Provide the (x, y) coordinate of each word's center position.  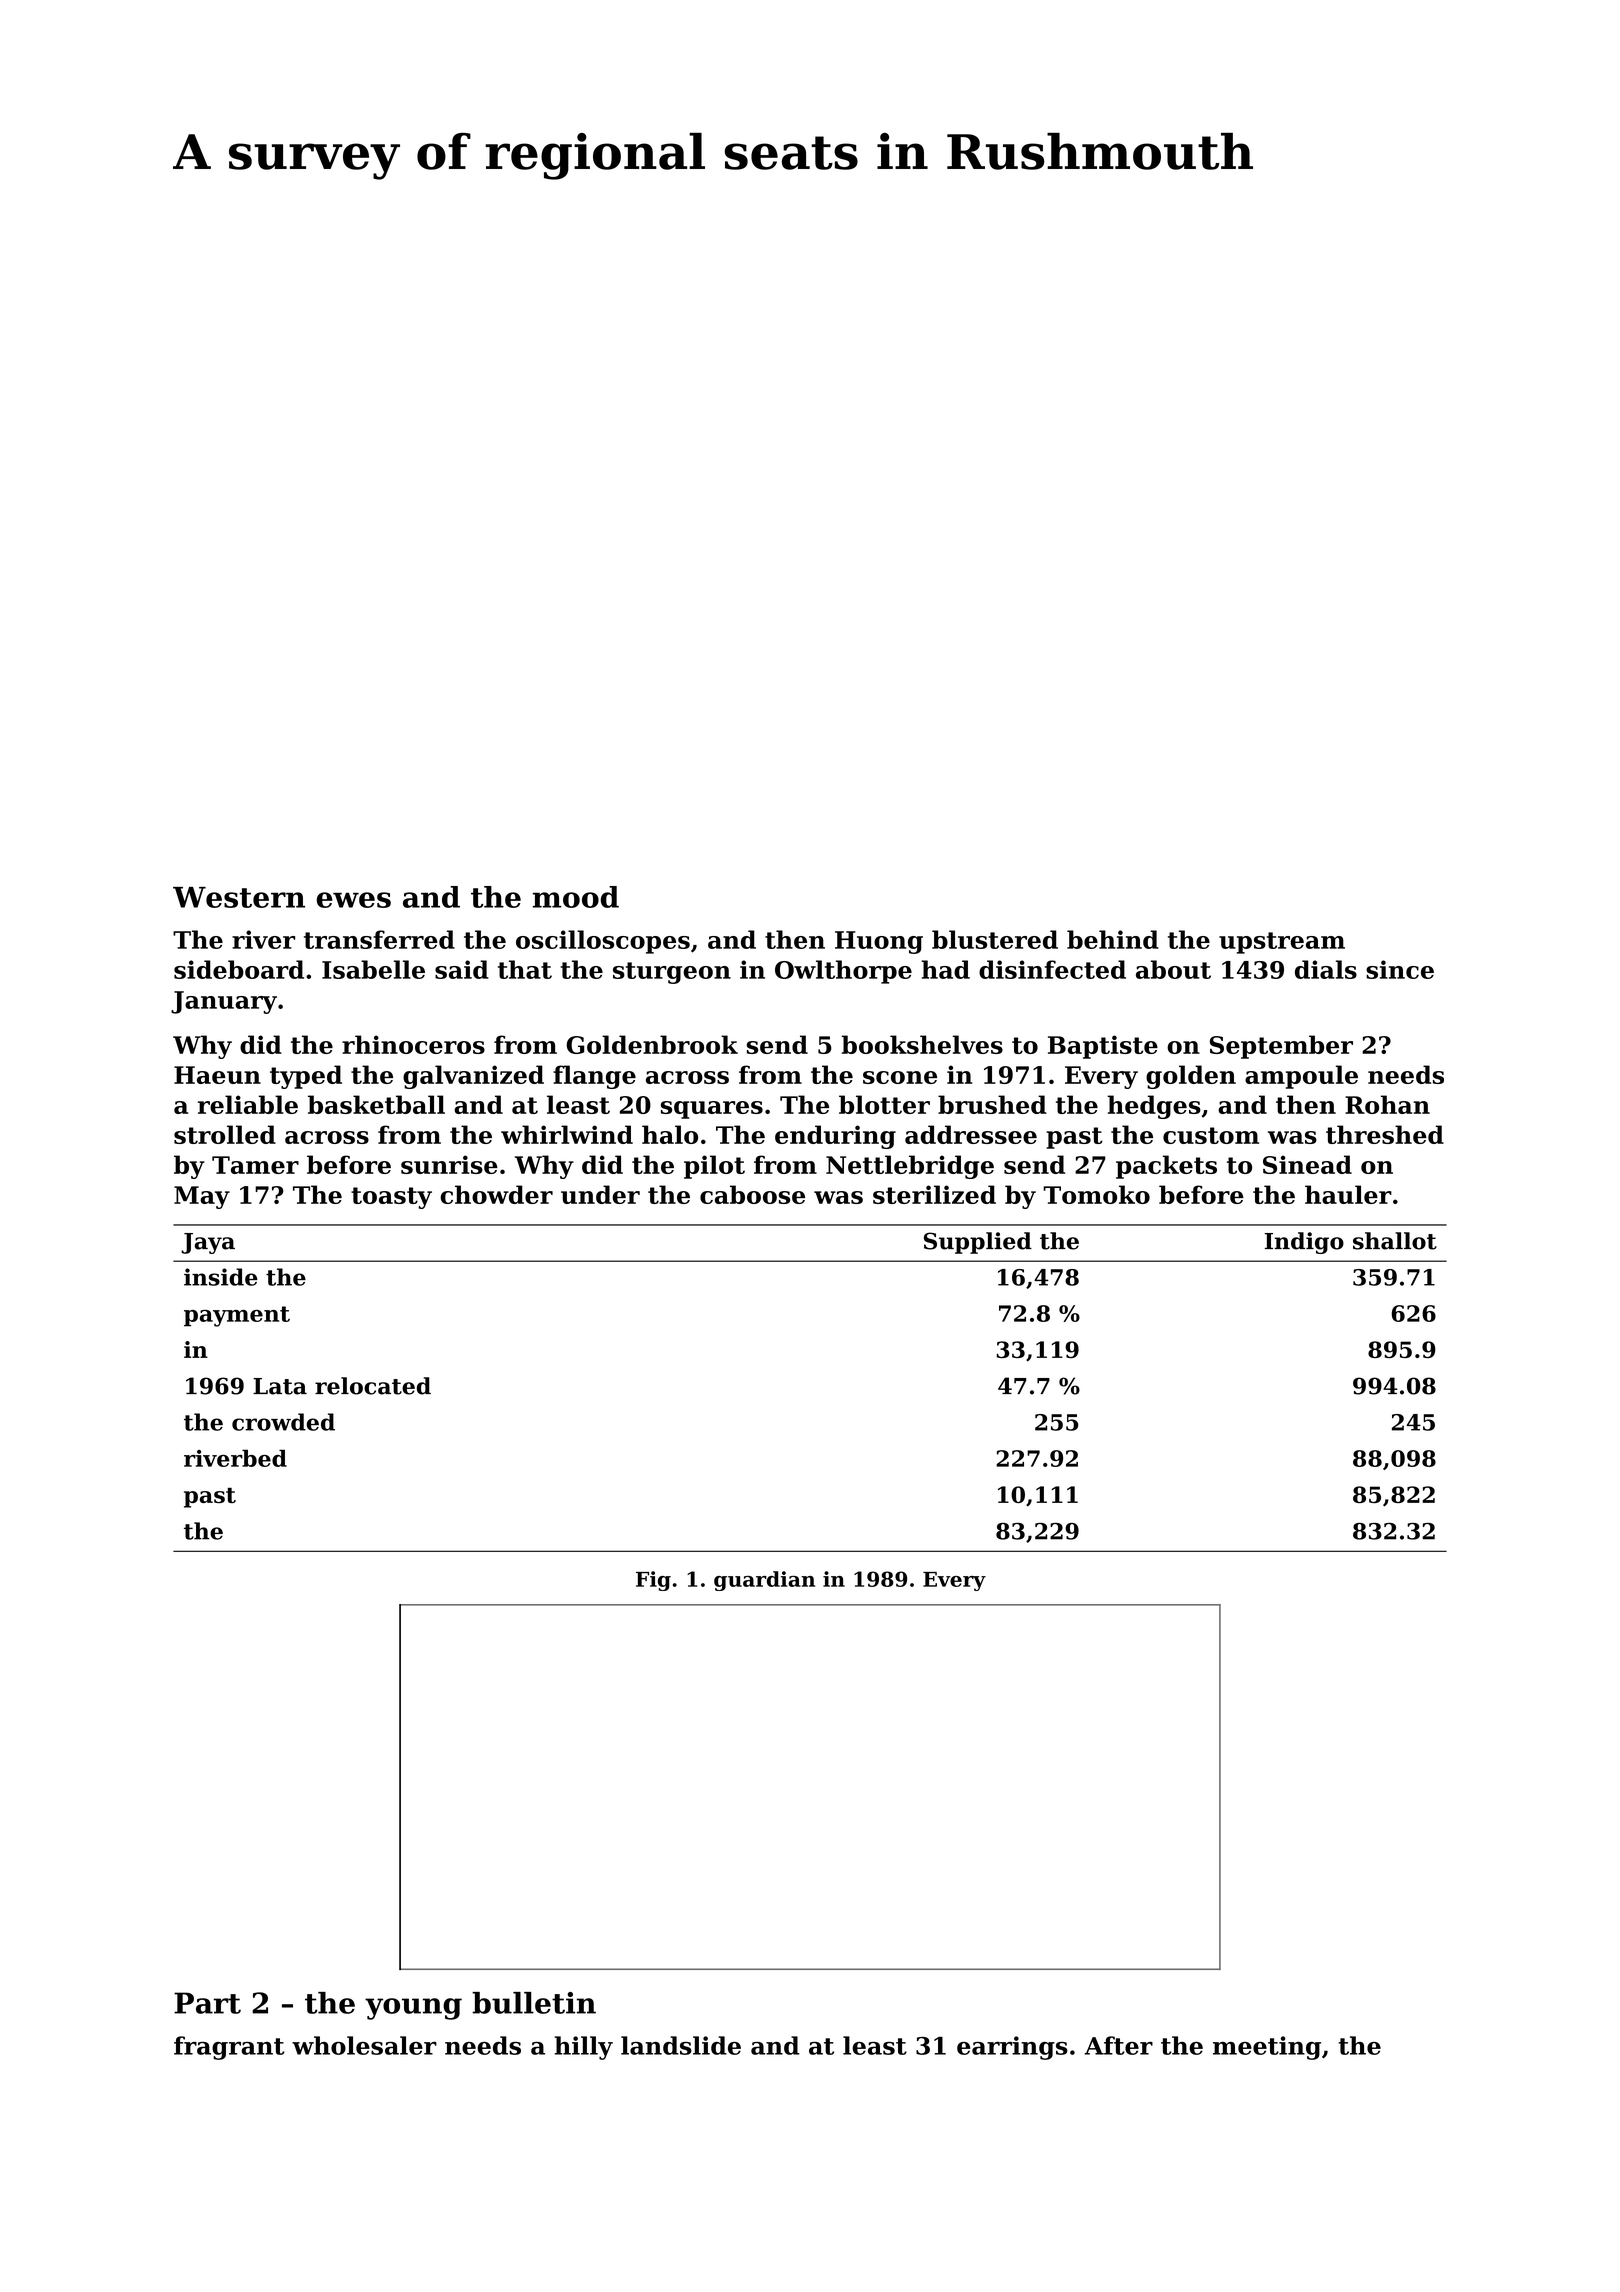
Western (239, 897)
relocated (373, 1386)
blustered (995, 939)
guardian (764, 1581)
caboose (752, 1194)
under (600, 1194)
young (413, 2009)
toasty (391, 1198)
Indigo (1304, 1243)
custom (1211, 1135)
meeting (1267, 2048)
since (1400, 969)
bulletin (534, 2003)
